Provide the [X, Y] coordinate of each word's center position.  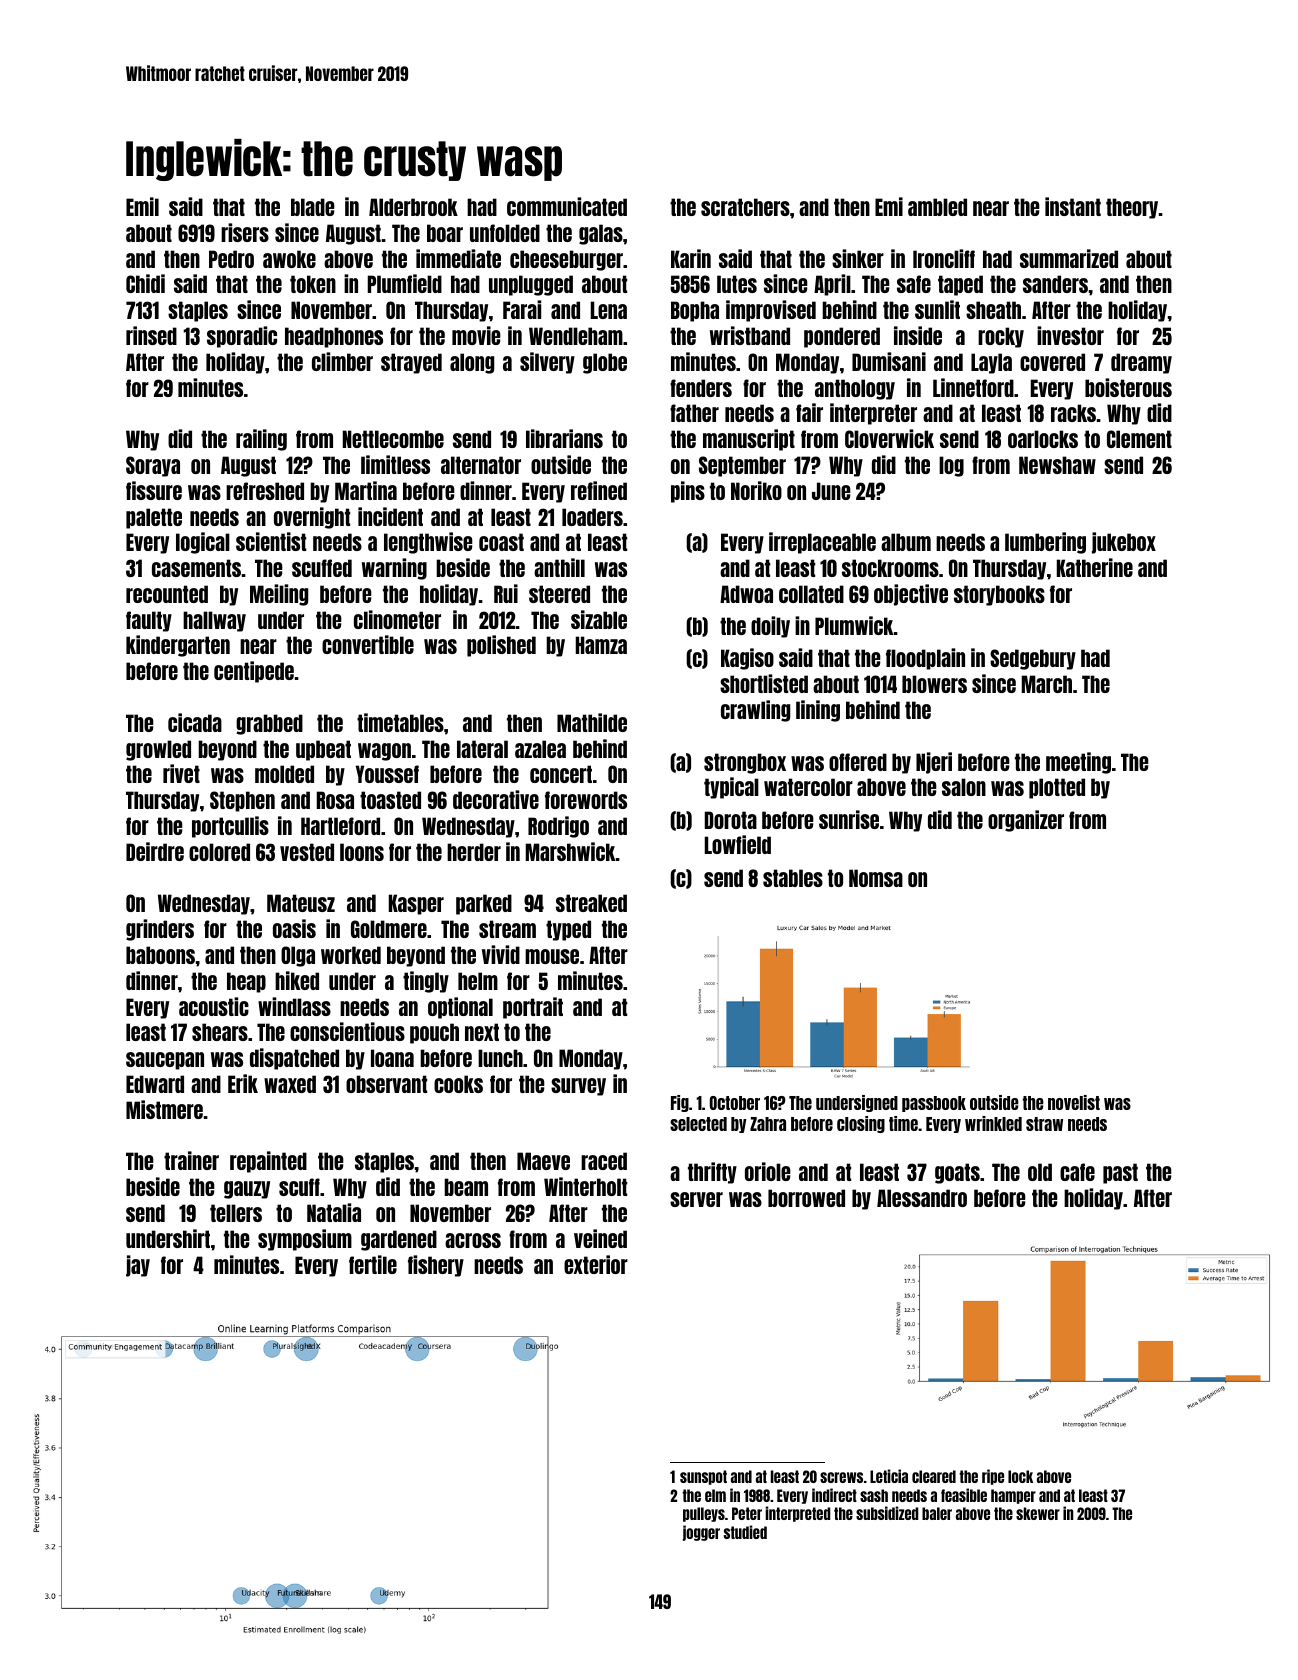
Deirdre [155, 851]
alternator [481, 465]
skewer [1038, 1513]
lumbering [1045, 543]
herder [474, 852]
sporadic [242, 337]
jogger [701, 1533]
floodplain [925, 659]
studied [745, 1532]
